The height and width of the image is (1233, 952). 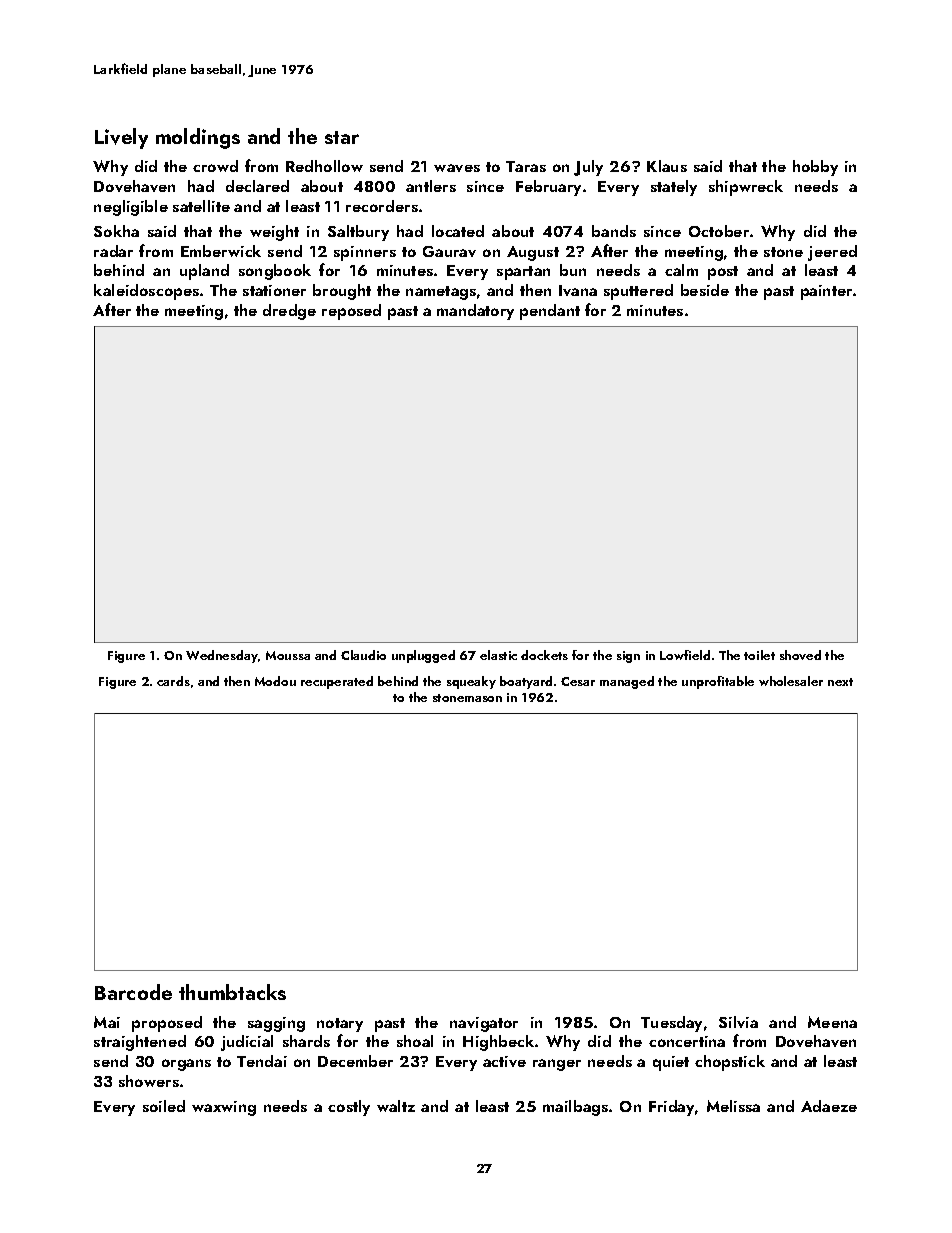 What do you see at coordinates (681, 270) in the image?
I see `calm` at bounding box center [681, 270].
